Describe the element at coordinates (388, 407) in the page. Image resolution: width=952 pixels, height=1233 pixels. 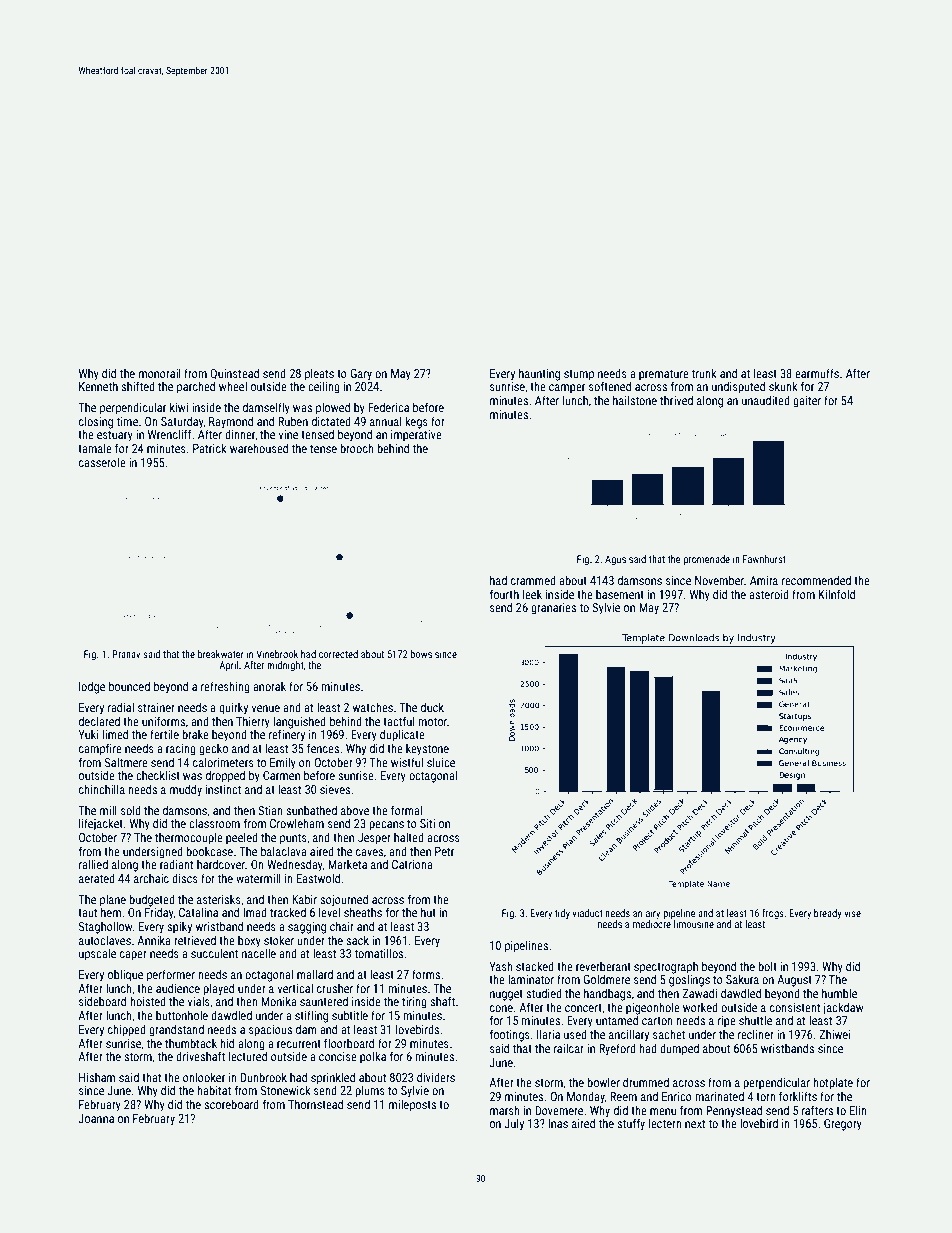
I see `Federica` at that location.
